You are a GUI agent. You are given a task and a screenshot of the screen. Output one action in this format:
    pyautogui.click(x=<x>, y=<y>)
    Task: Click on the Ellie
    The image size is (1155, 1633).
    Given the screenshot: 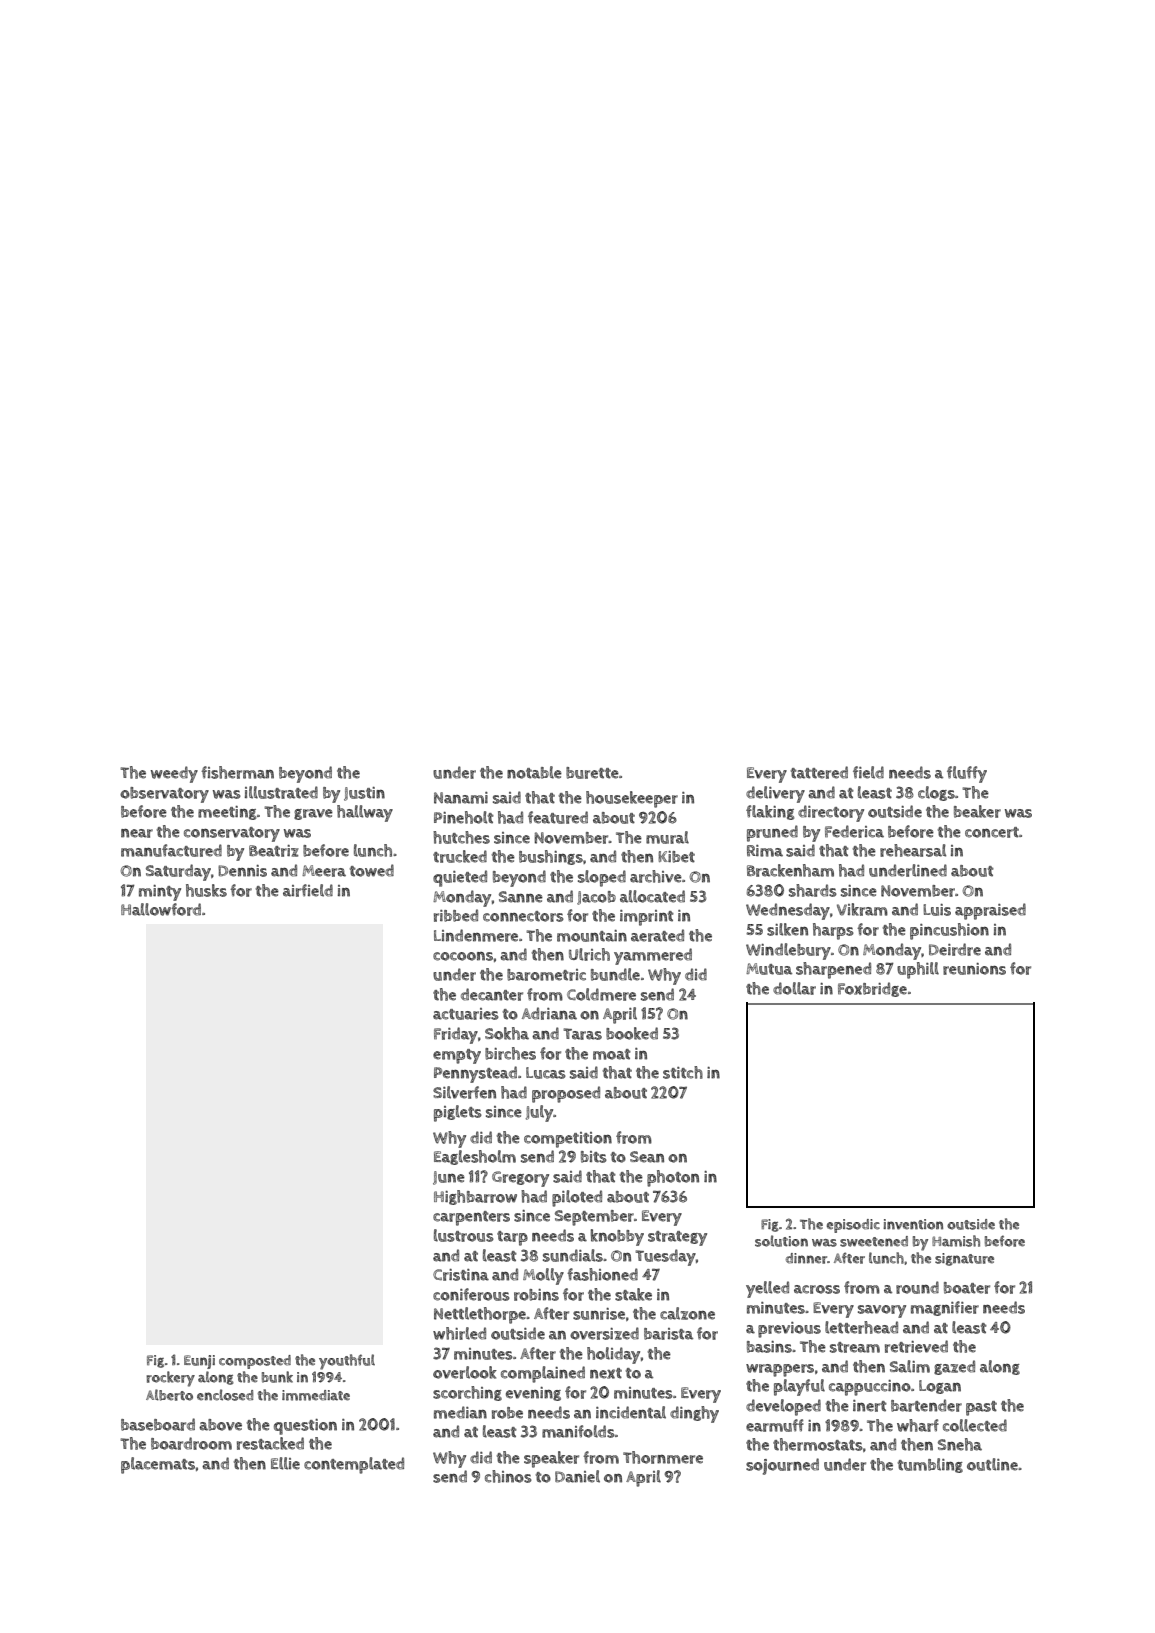 What is the action you would take?
    pyautogui.click(x=285, y=1463)
